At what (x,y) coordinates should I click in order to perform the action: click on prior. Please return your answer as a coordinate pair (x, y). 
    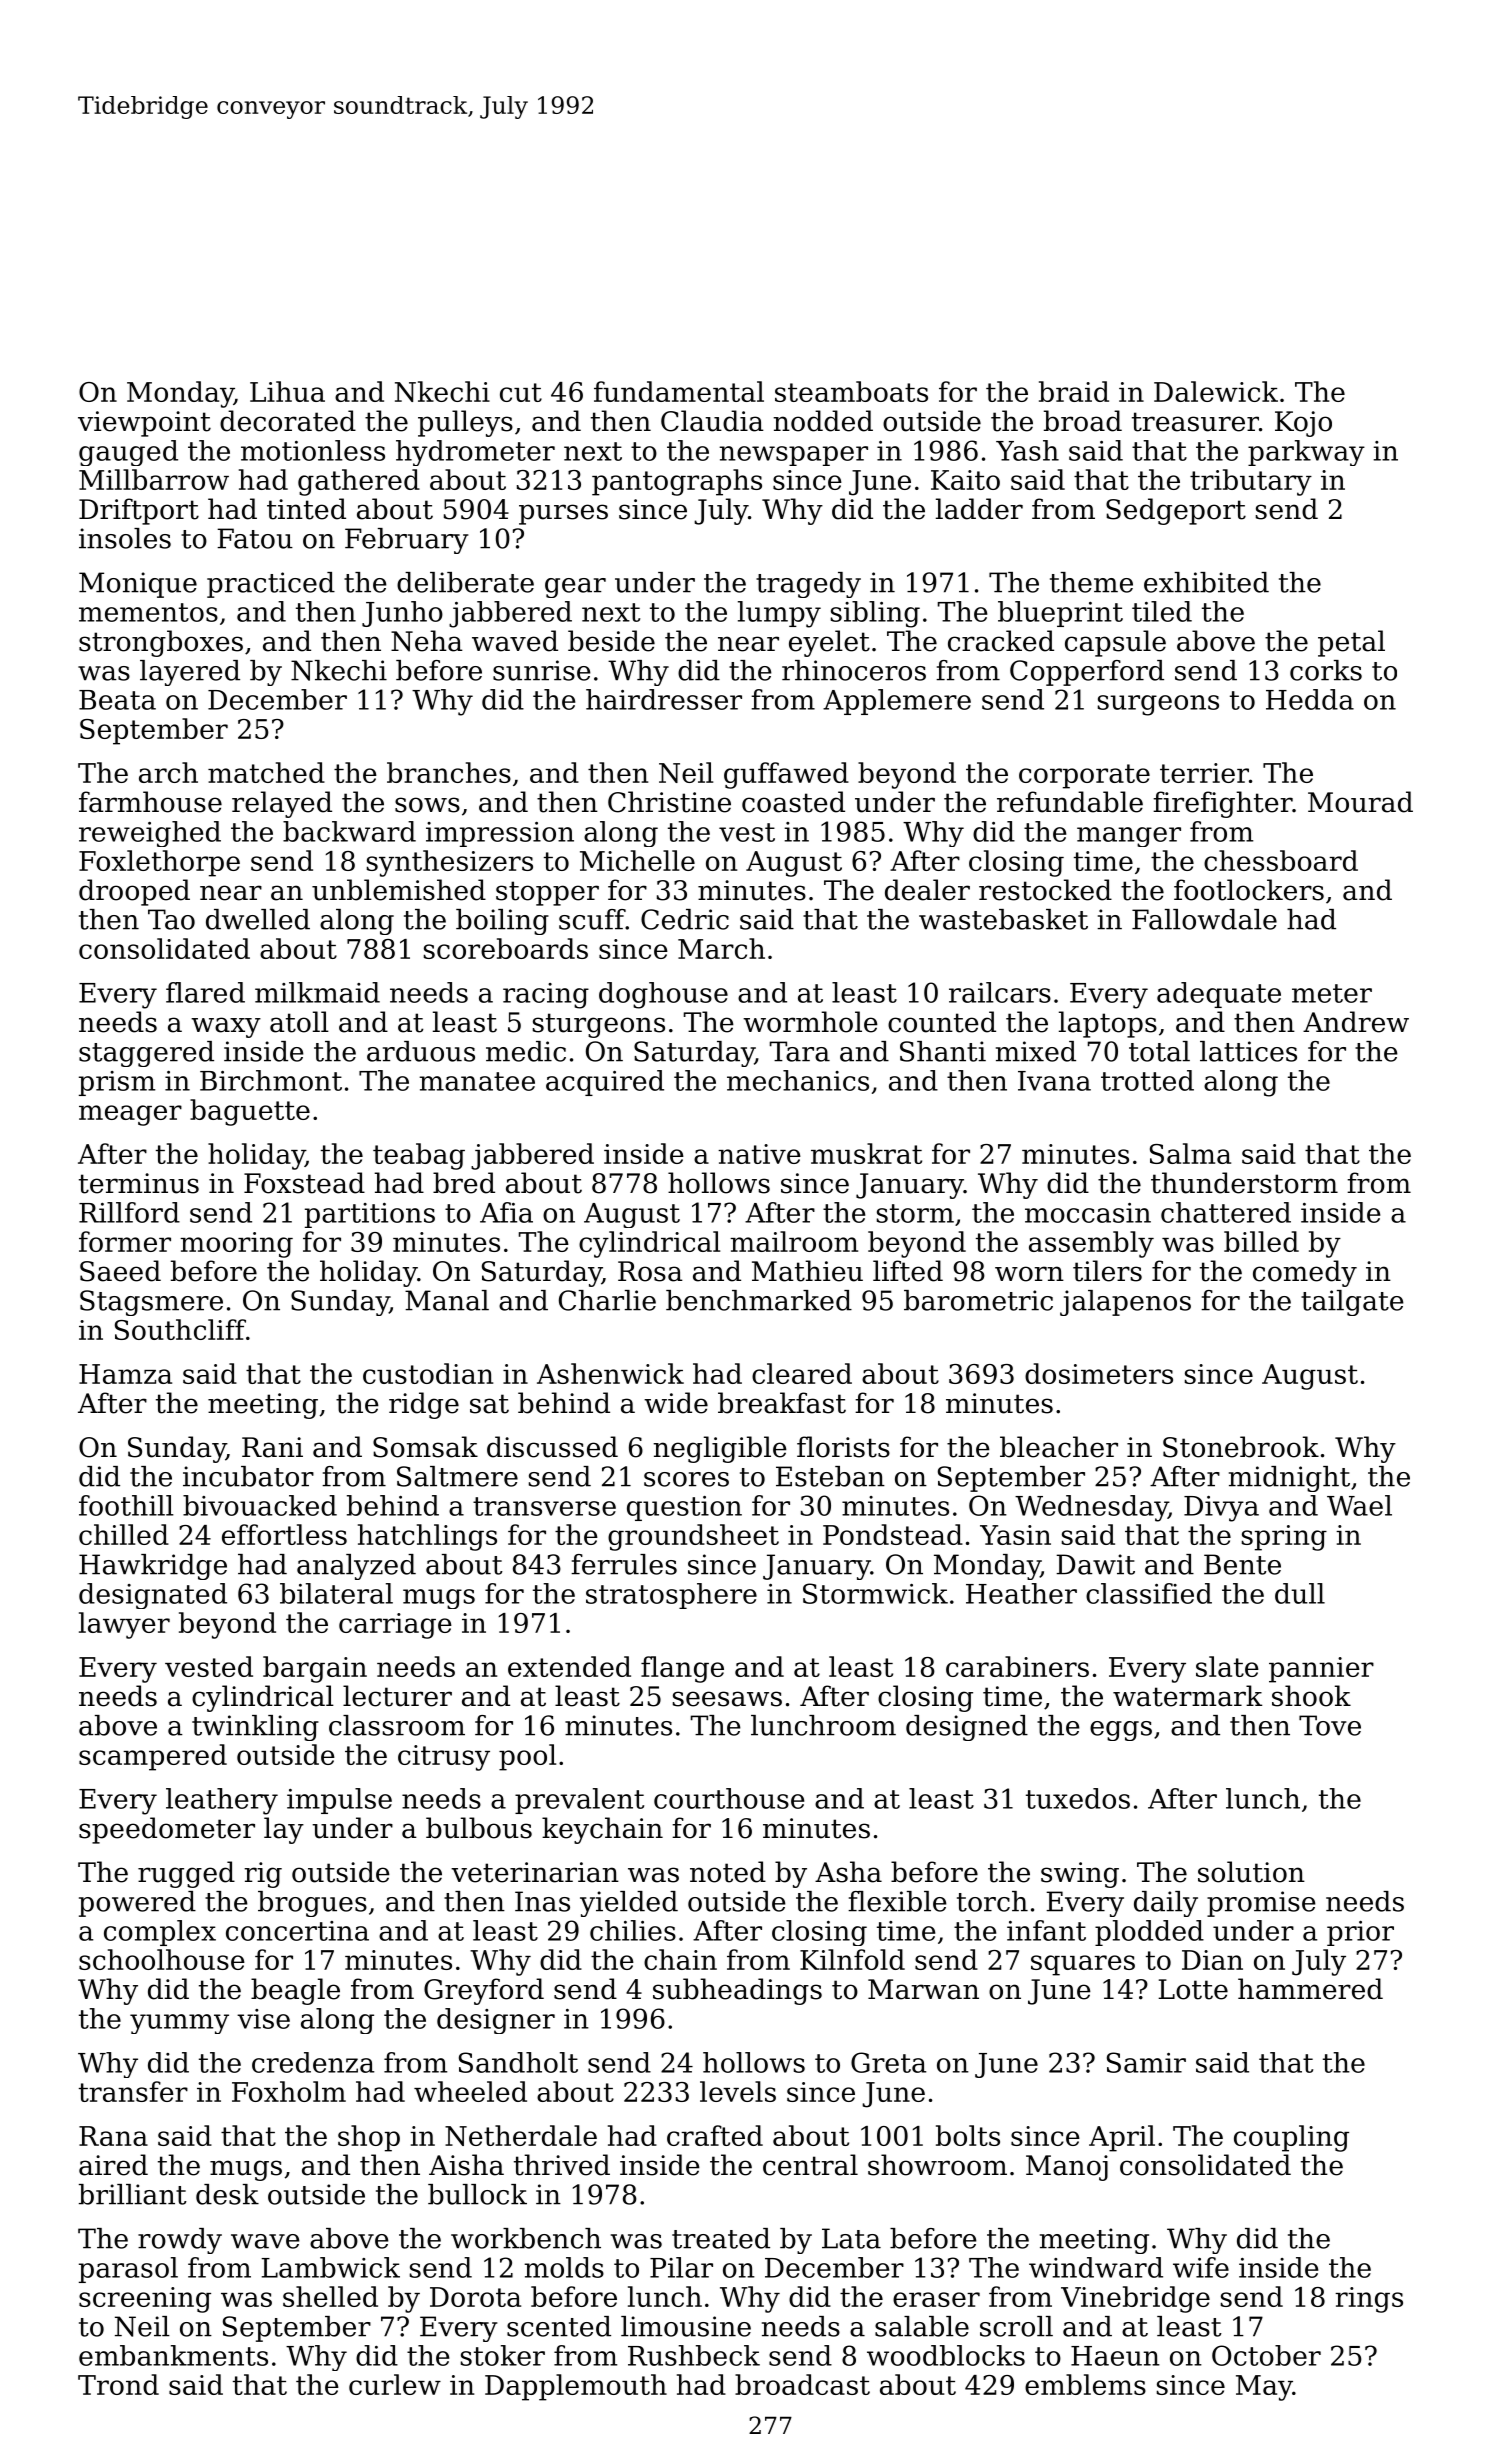
    Looking at the image, I should click on (1360, 1933).
